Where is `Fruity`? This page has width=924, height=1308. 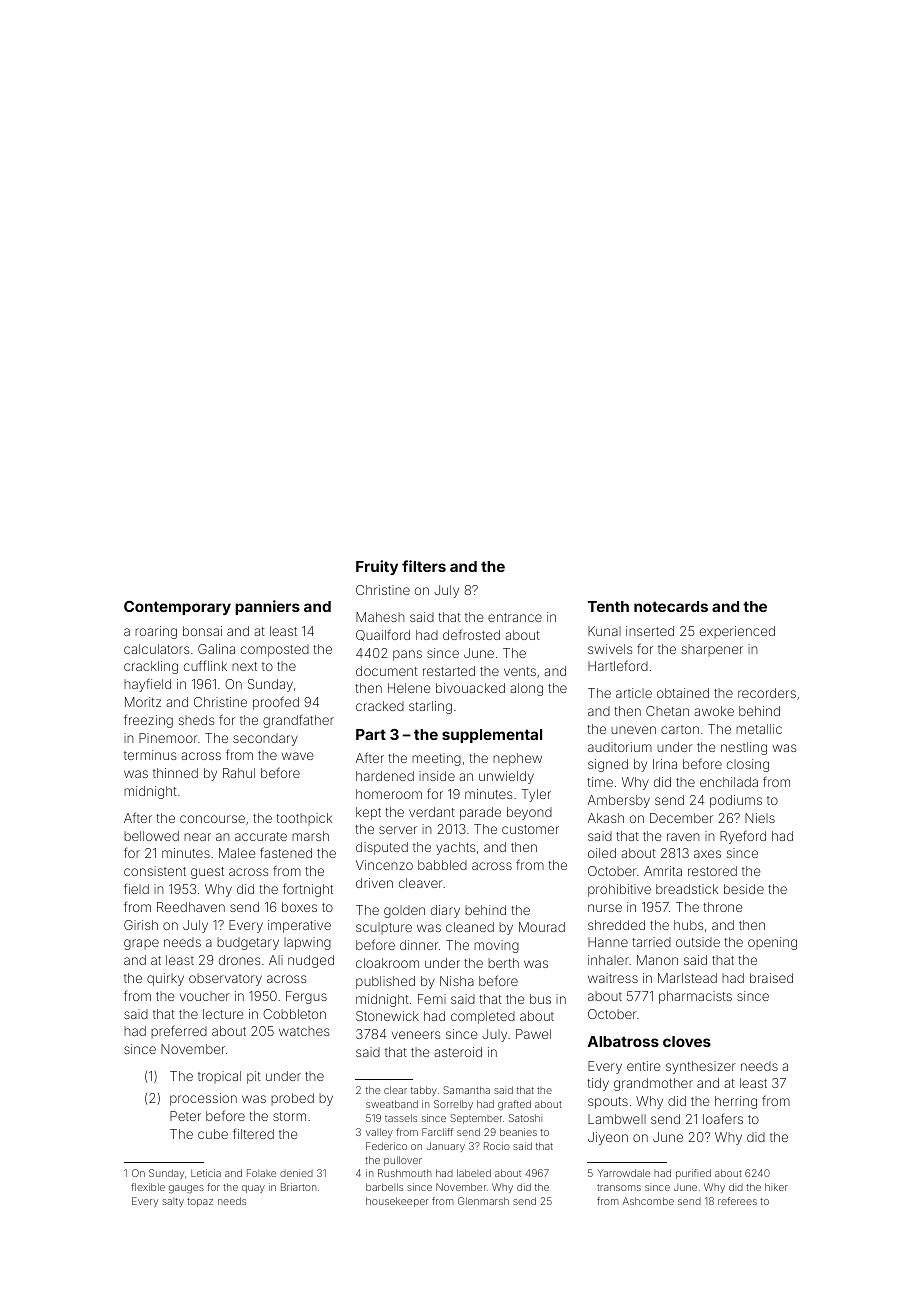 Fruity is located at coordinates (377, 567).
